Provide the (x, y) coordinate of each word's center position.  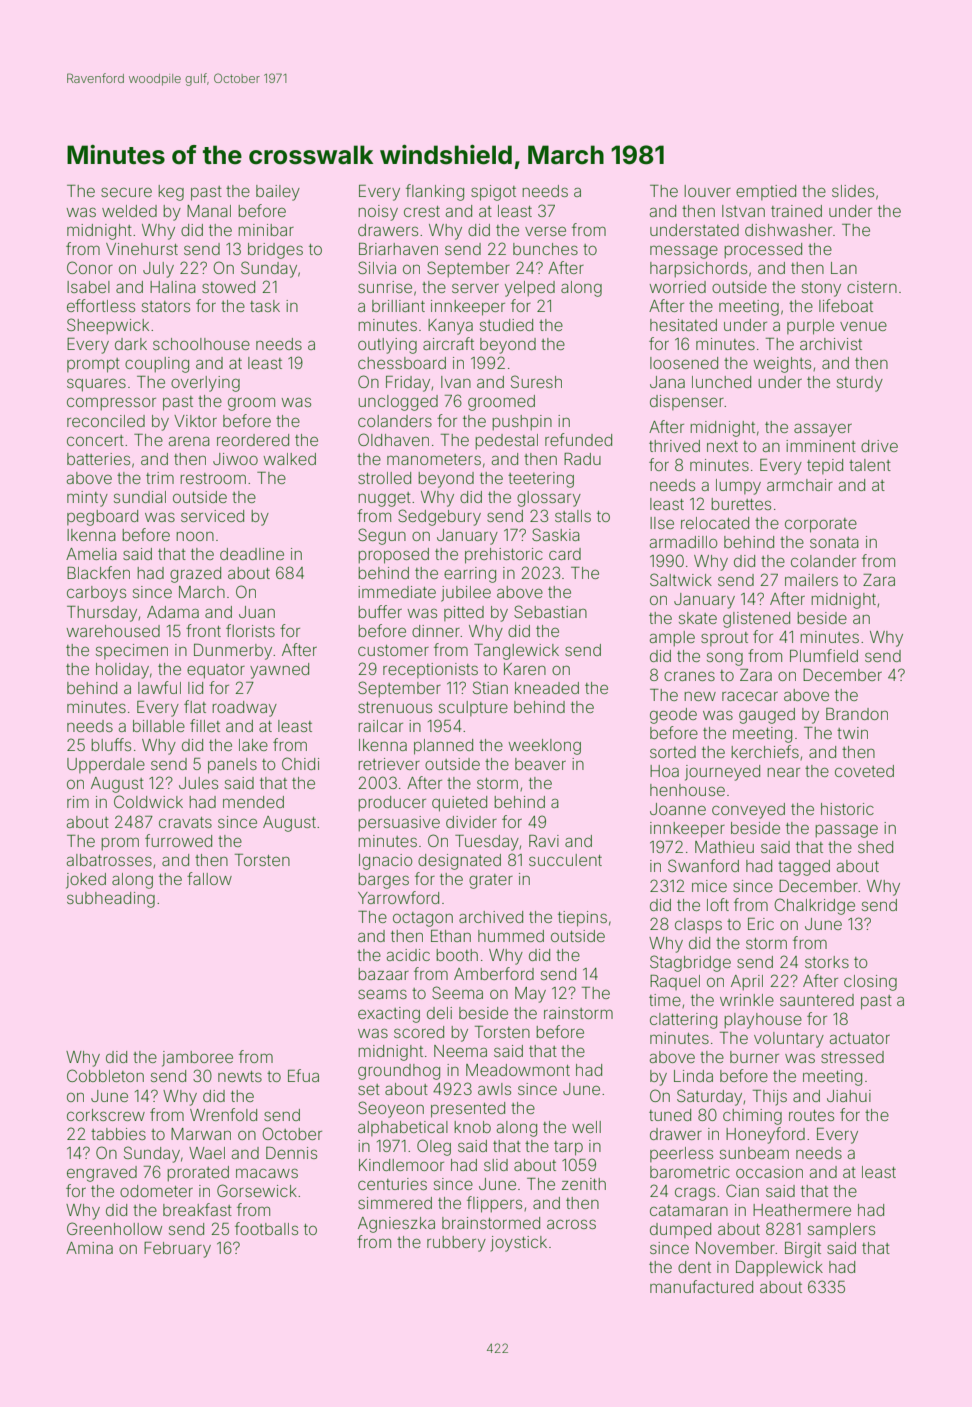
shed (875, 847)
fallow (209, 878)
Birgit (803, 1250)
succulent (565, 860)
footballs (266, 1228)
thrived (674, 446)
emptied (766, 192)
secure (126, 192)
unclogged (398, 403)
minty (87, 499)
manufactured (701, 1286)
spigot (493, 193)
